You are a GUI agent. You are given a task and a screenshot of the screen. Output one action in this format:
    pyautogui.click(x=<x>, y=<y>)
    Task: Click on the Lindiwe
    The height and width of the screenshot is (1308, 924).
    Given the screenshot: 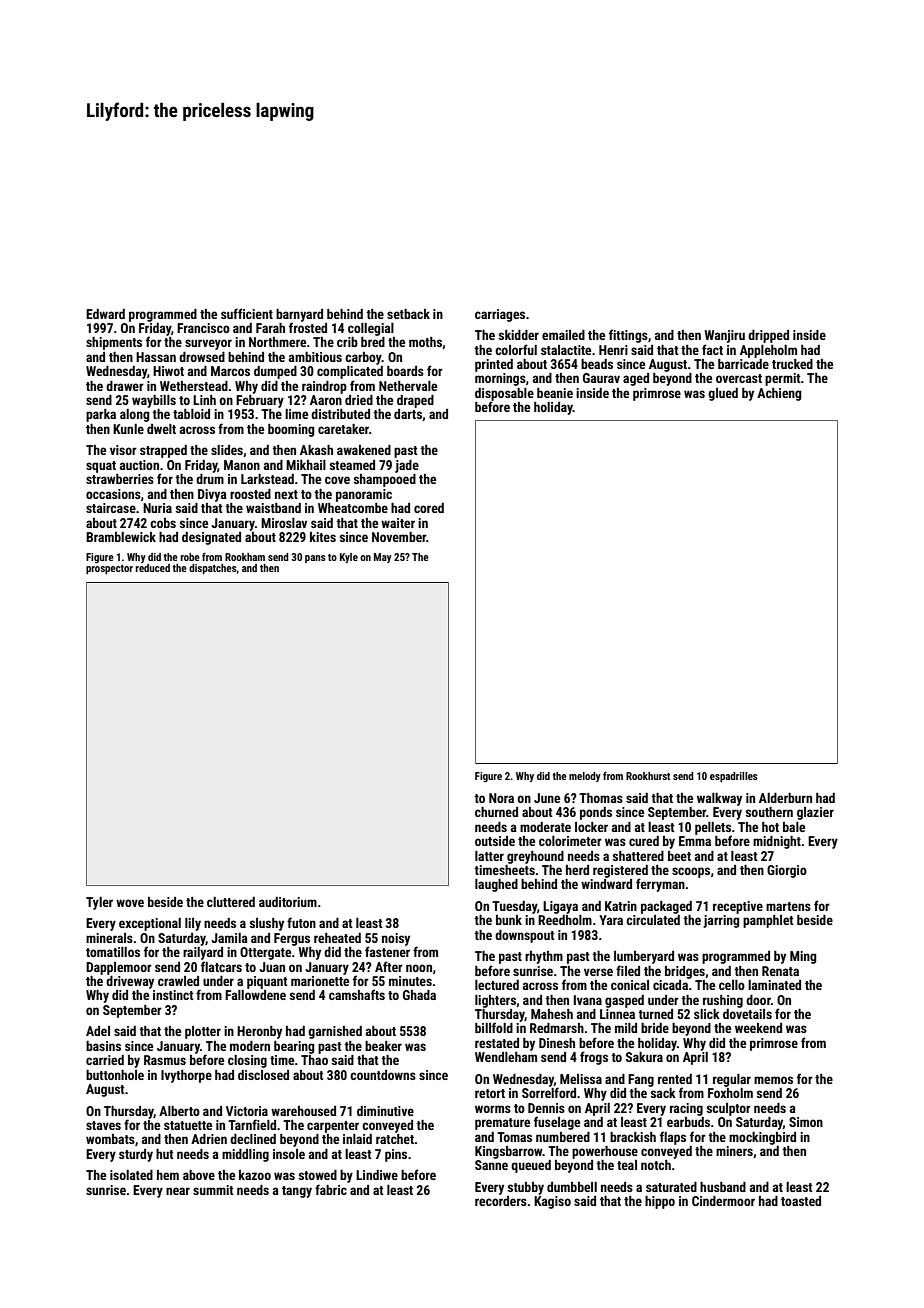 What is the action you would take?
    pyautogui.click(x=377, y=1175)
